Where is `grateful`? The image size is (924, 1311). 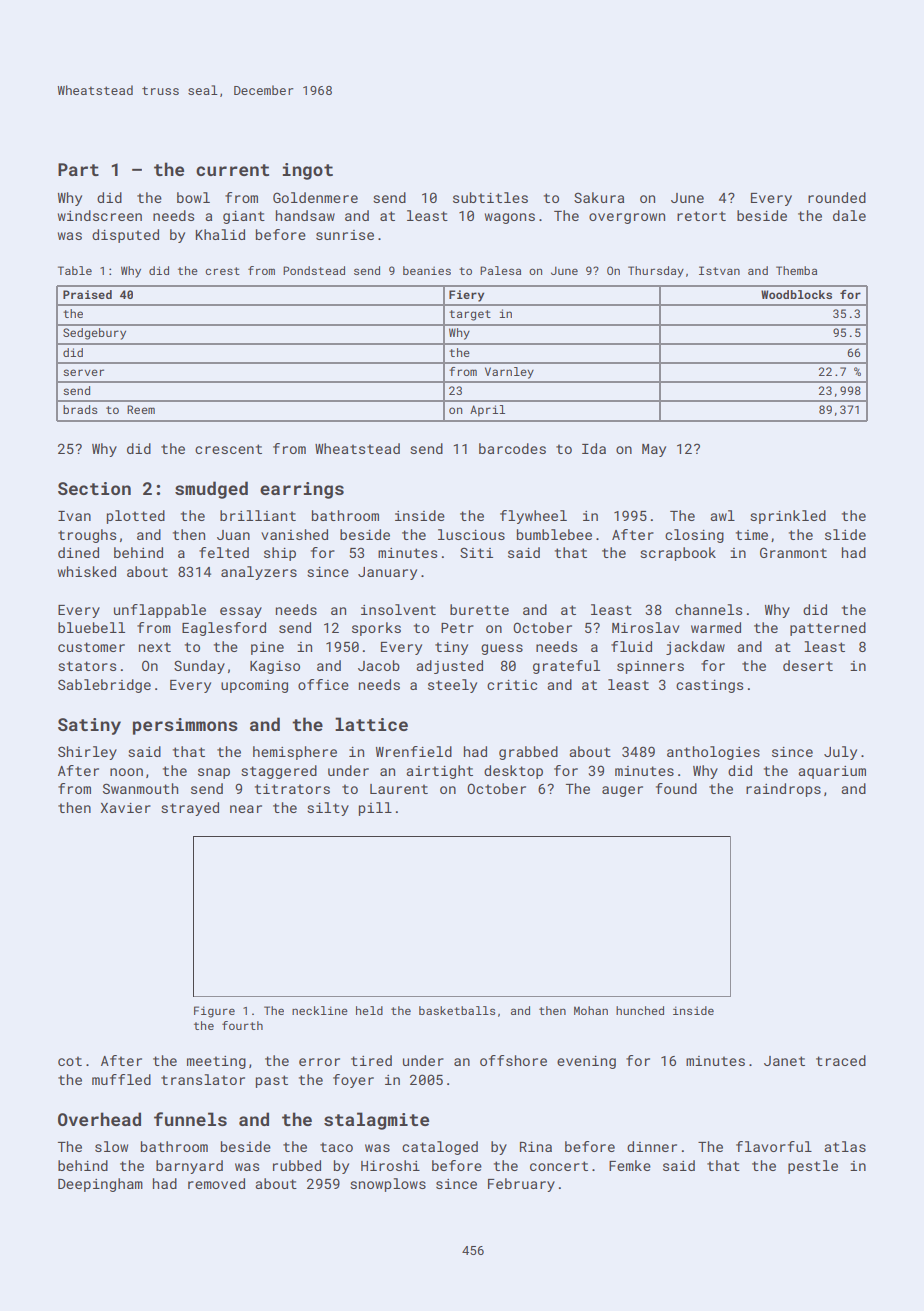
grateful is located at coordinates (566, 667).
